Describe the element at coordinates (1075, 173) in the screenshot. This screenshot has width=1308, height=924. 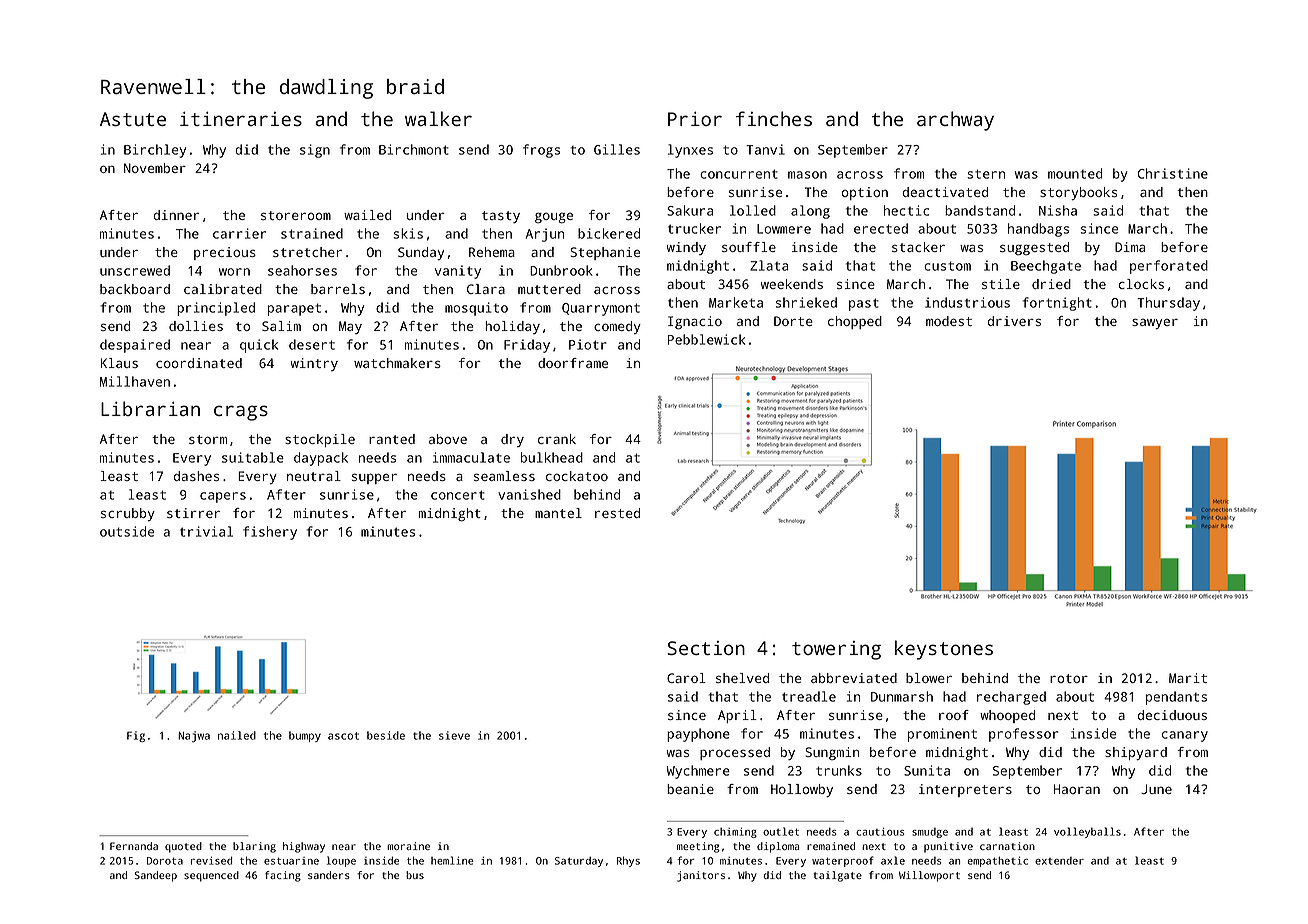
I see `mounted` at that location.
